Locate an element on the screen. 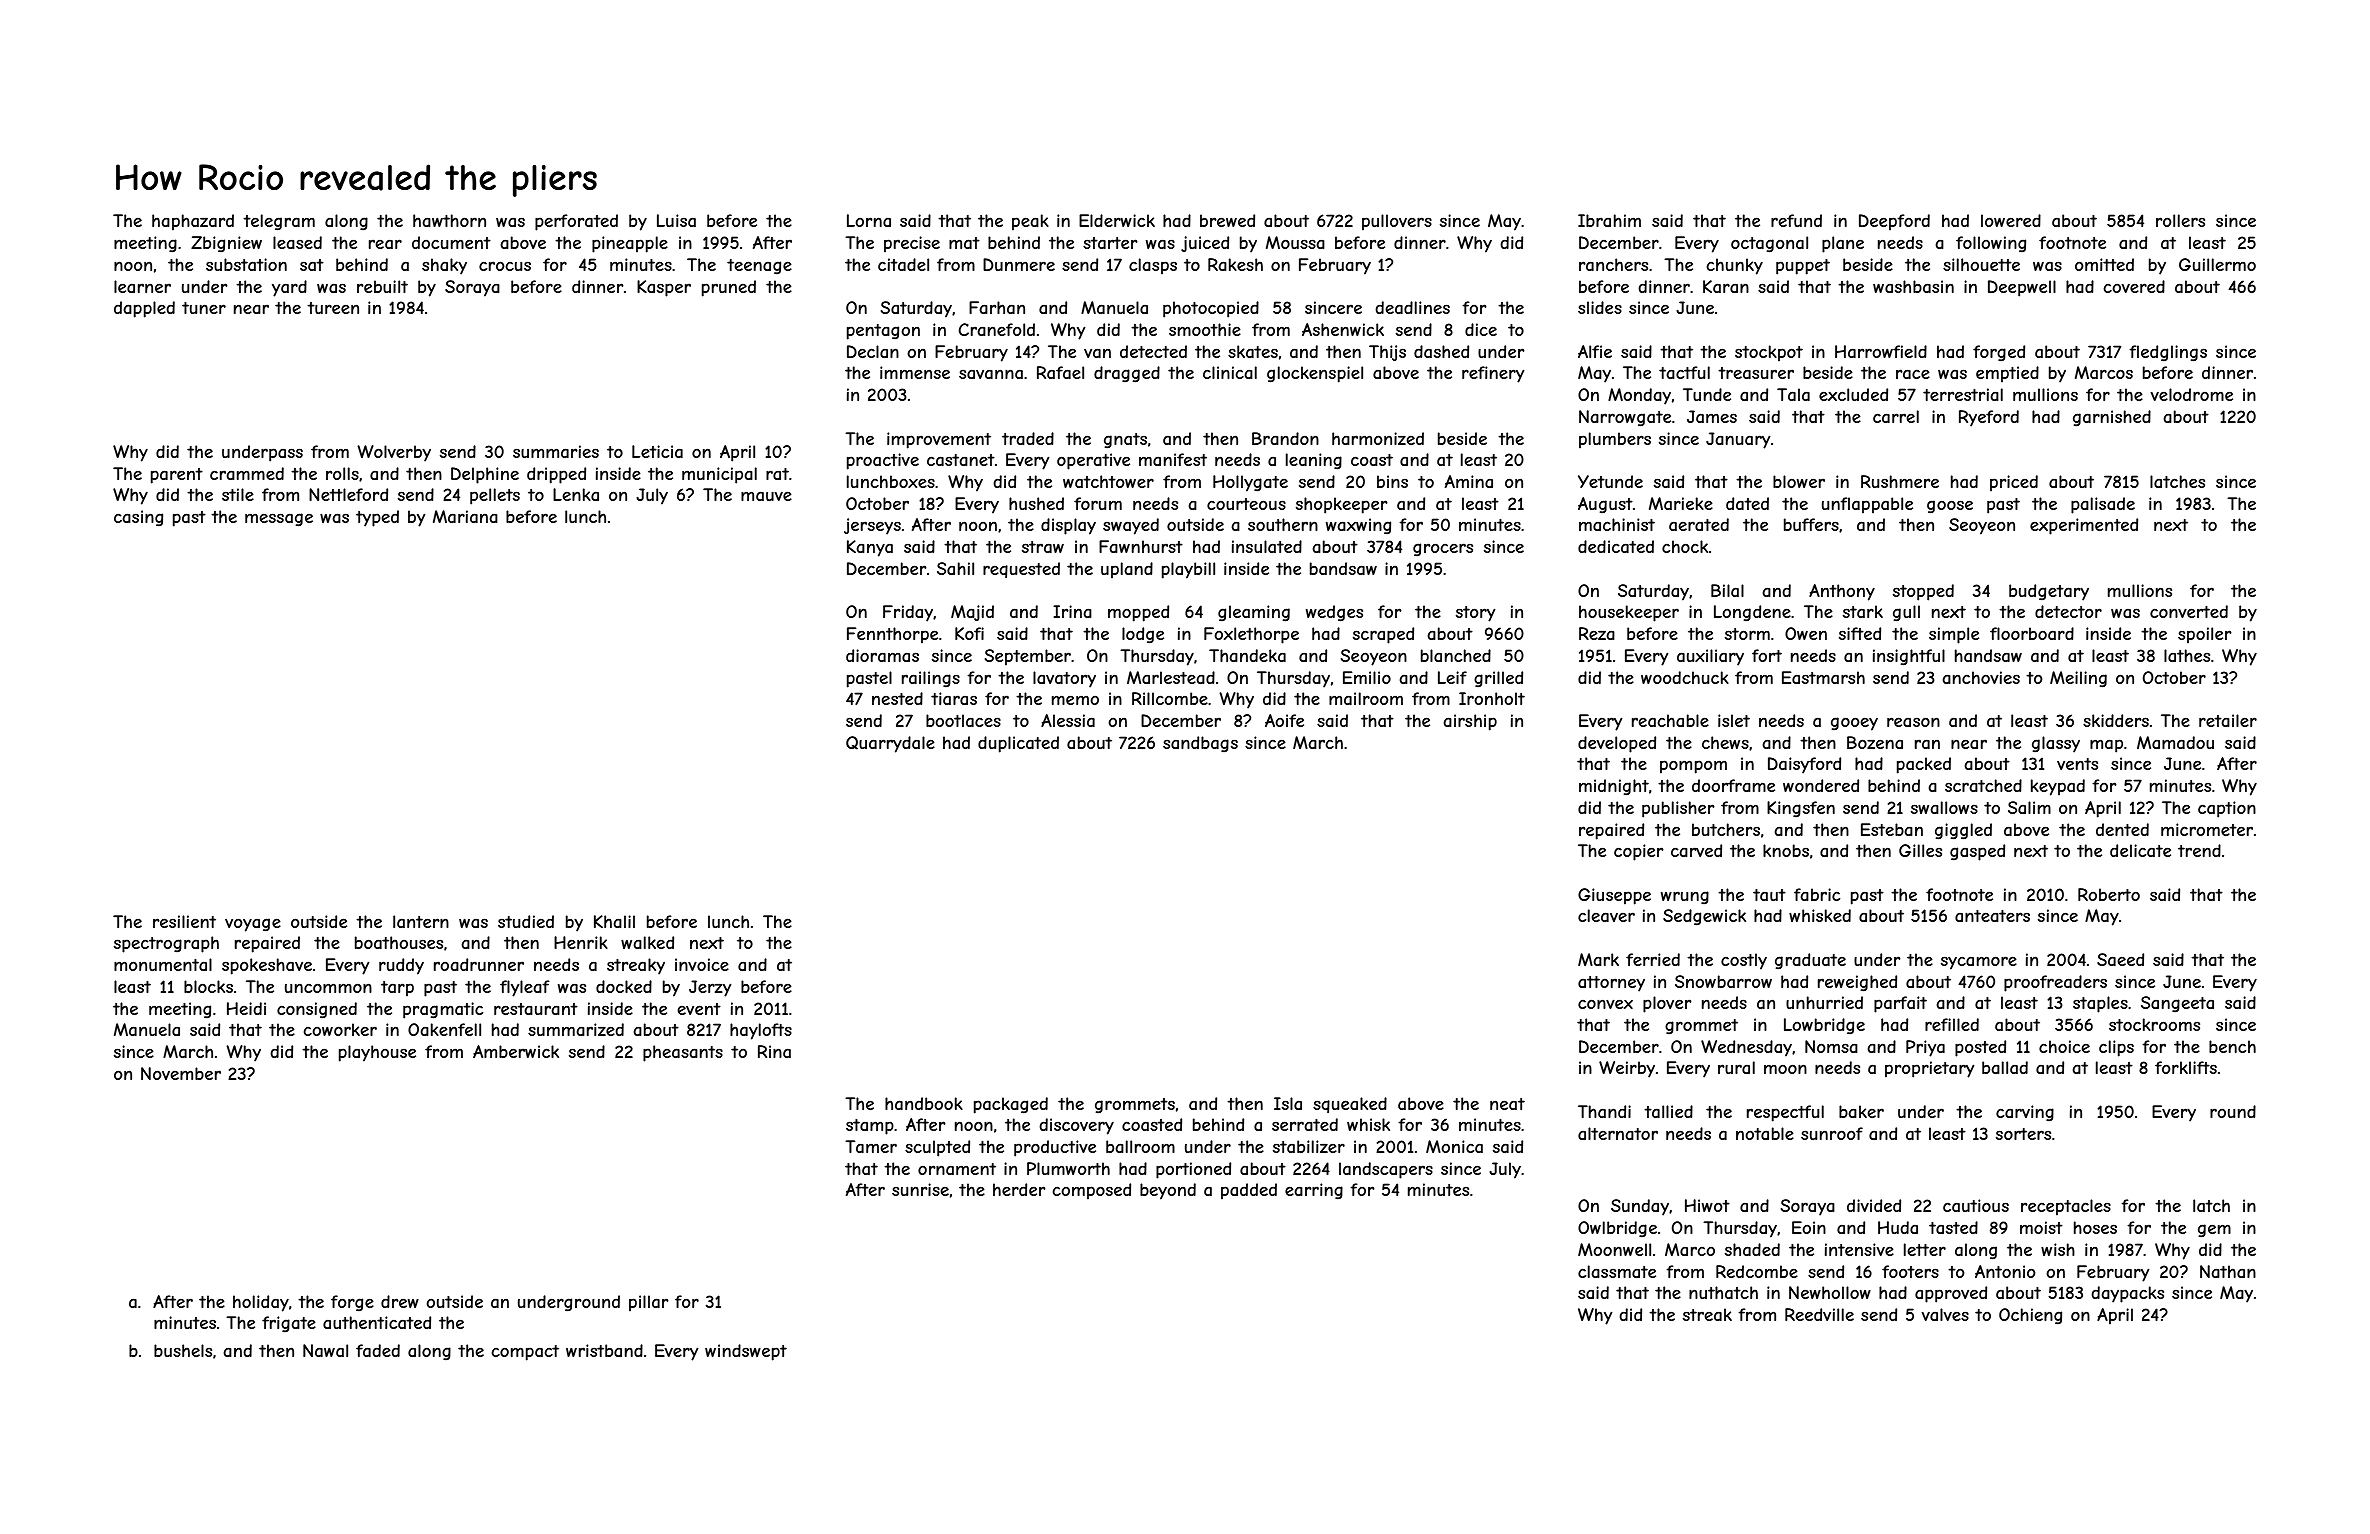  Thandeka is located at coordinates (1247, 655).
